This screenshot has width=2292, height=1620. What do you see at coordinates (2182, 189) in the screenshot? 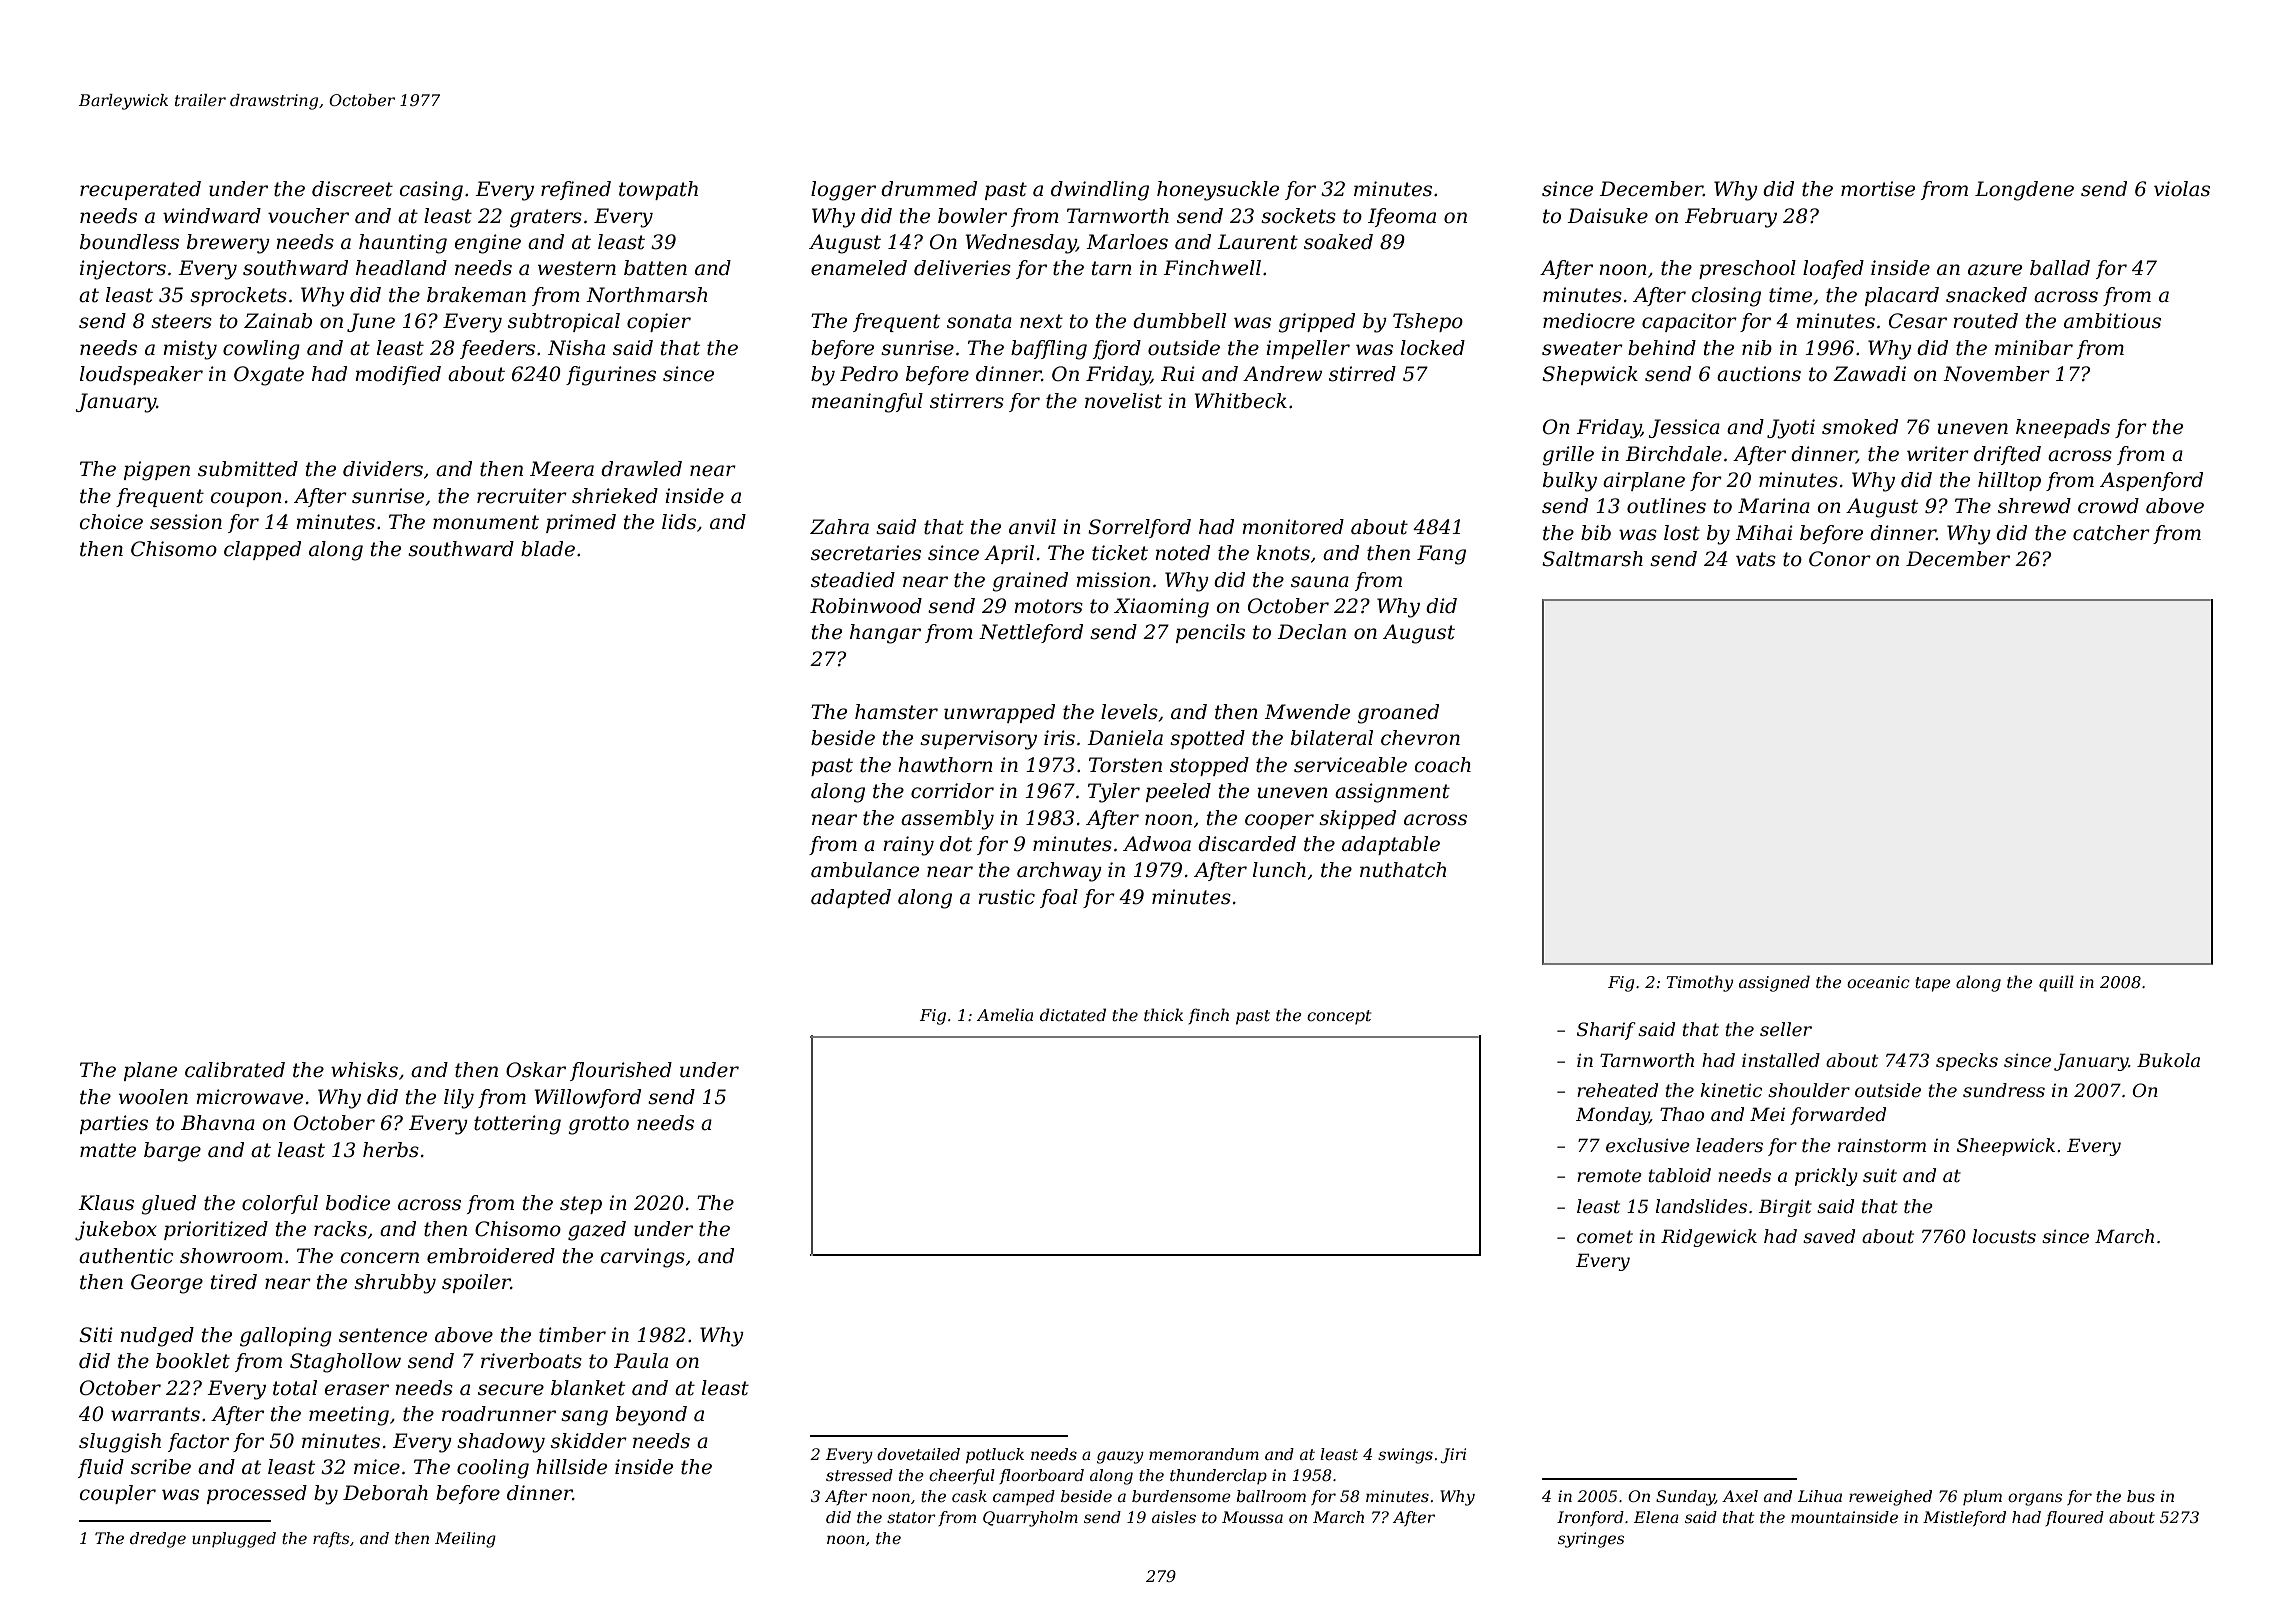
I see `violas` at bounding box center [2182, 189].
